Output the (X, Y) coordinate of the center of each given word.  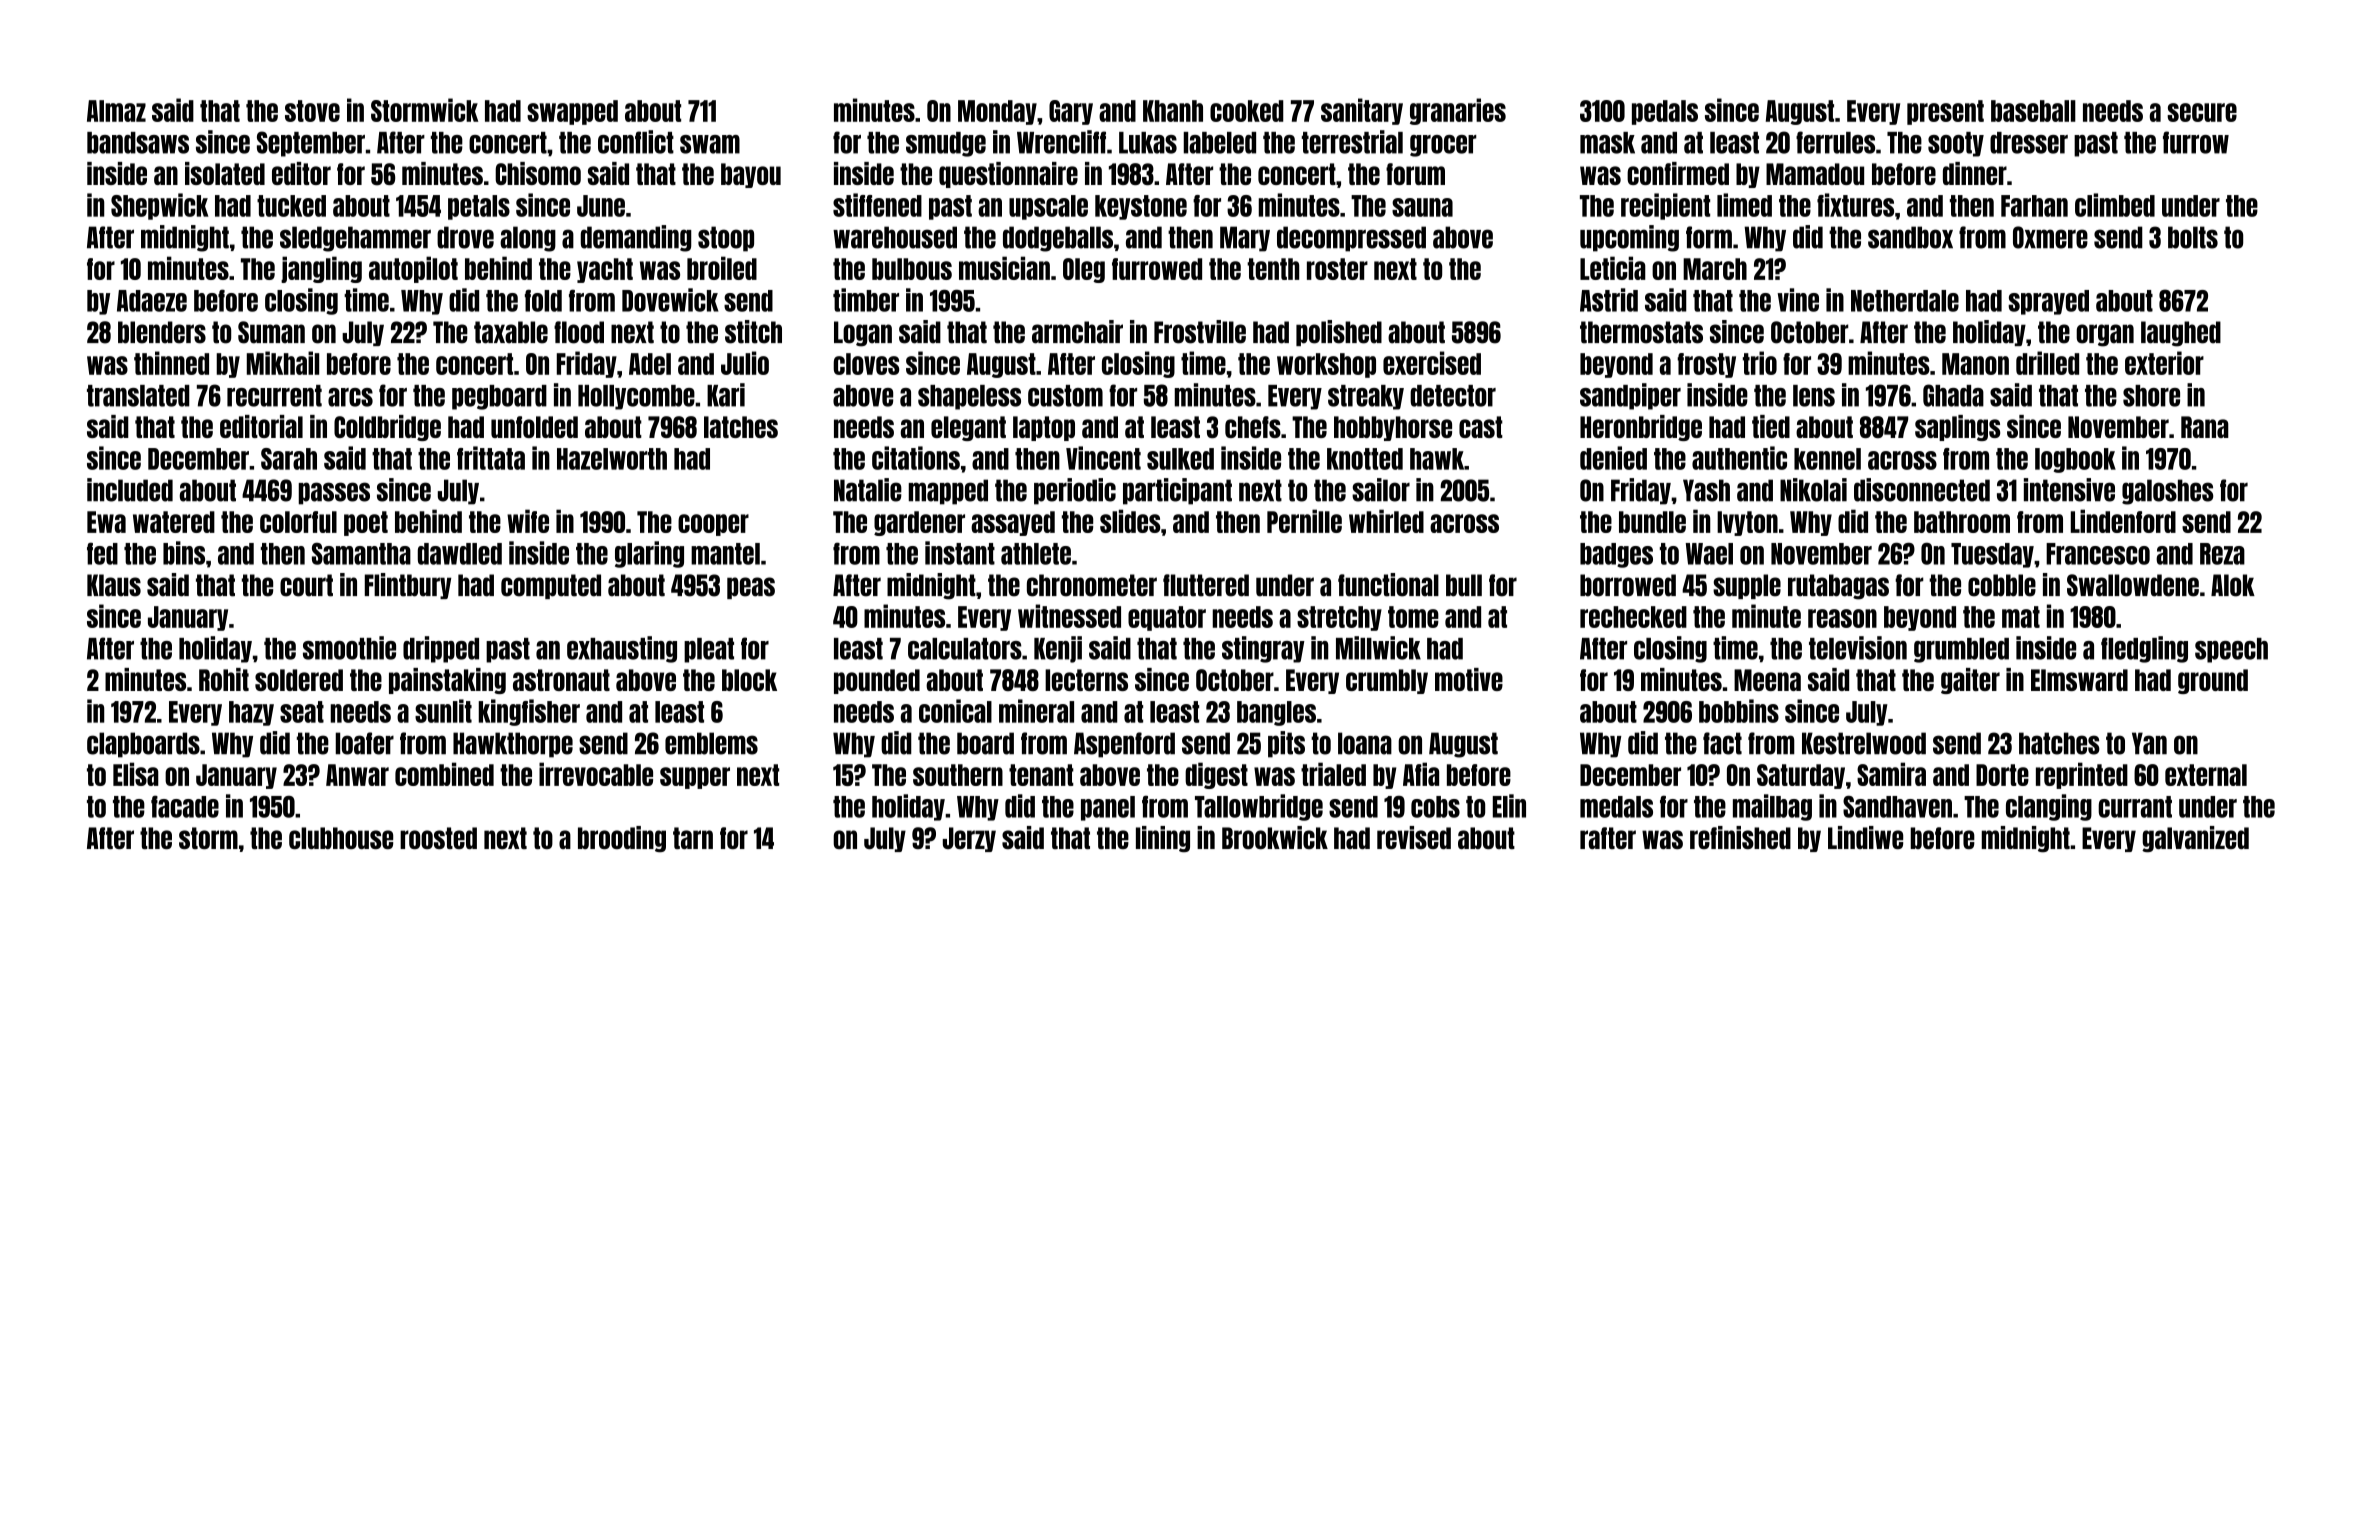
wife (528, 521)
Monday (997, 112)
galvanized (2195, 839)
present (1945, 112)
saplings (1957, 428)
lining (1163, 839)
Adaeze (152, 301)
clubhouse (341, 838)
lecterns (1086, 680)
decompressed (1351, 239)
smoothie (349, 648)
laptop (1044, 428)
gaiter (1970, 681)
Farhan (2034, 206)
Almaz (116, 111)
